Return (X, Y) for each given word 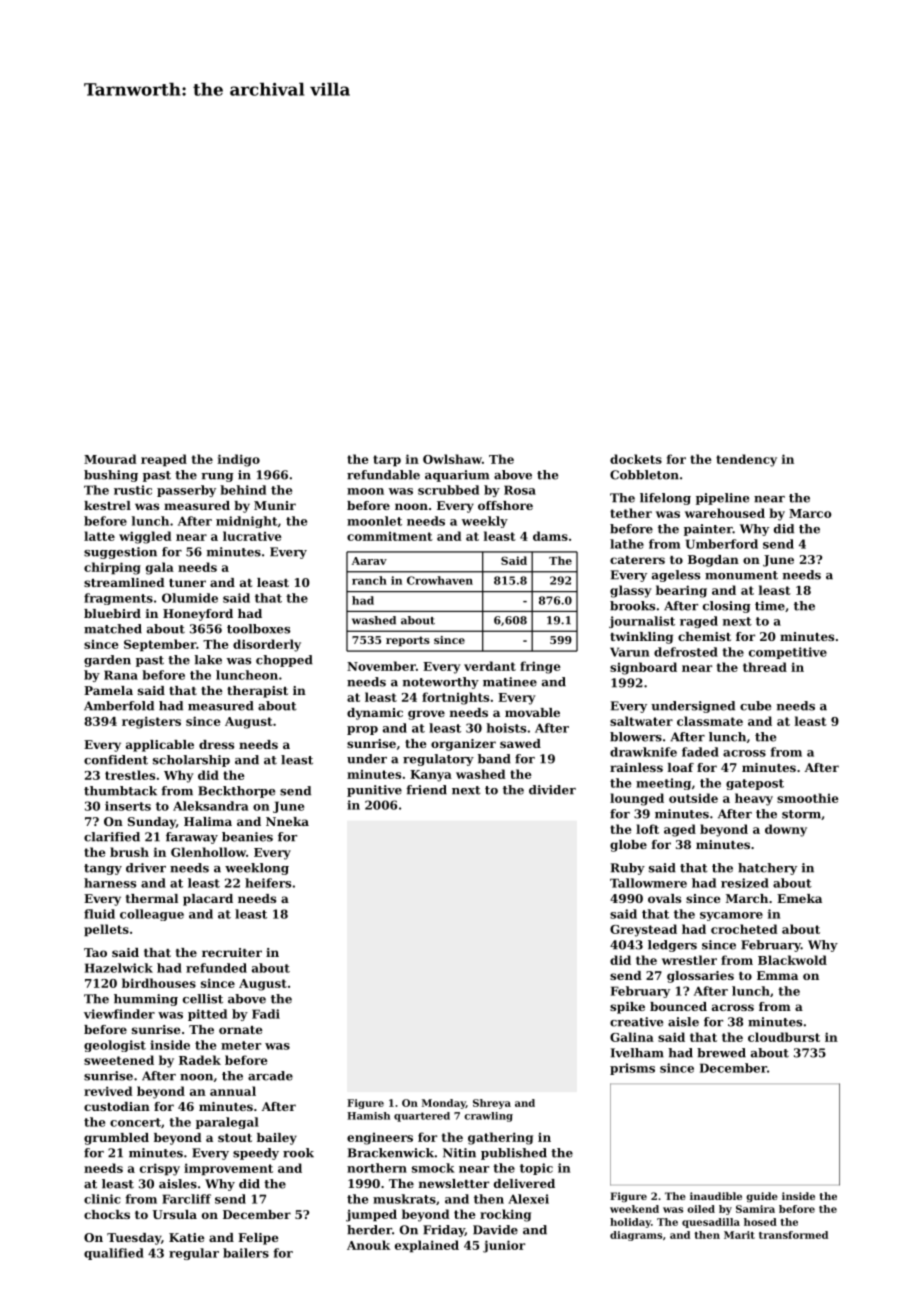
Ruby (628, 869)
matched (113, 629)
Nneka (287, 821)
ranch (369, 580)
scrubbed (448, 490)
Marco (810, 513)
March (747, 898)
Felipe (258, 1239)
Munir (275, 505)
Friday (444, 1231)
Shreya (492, 1104)
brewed (721, 1053)
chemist (704, 636)
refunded (216, 968)
